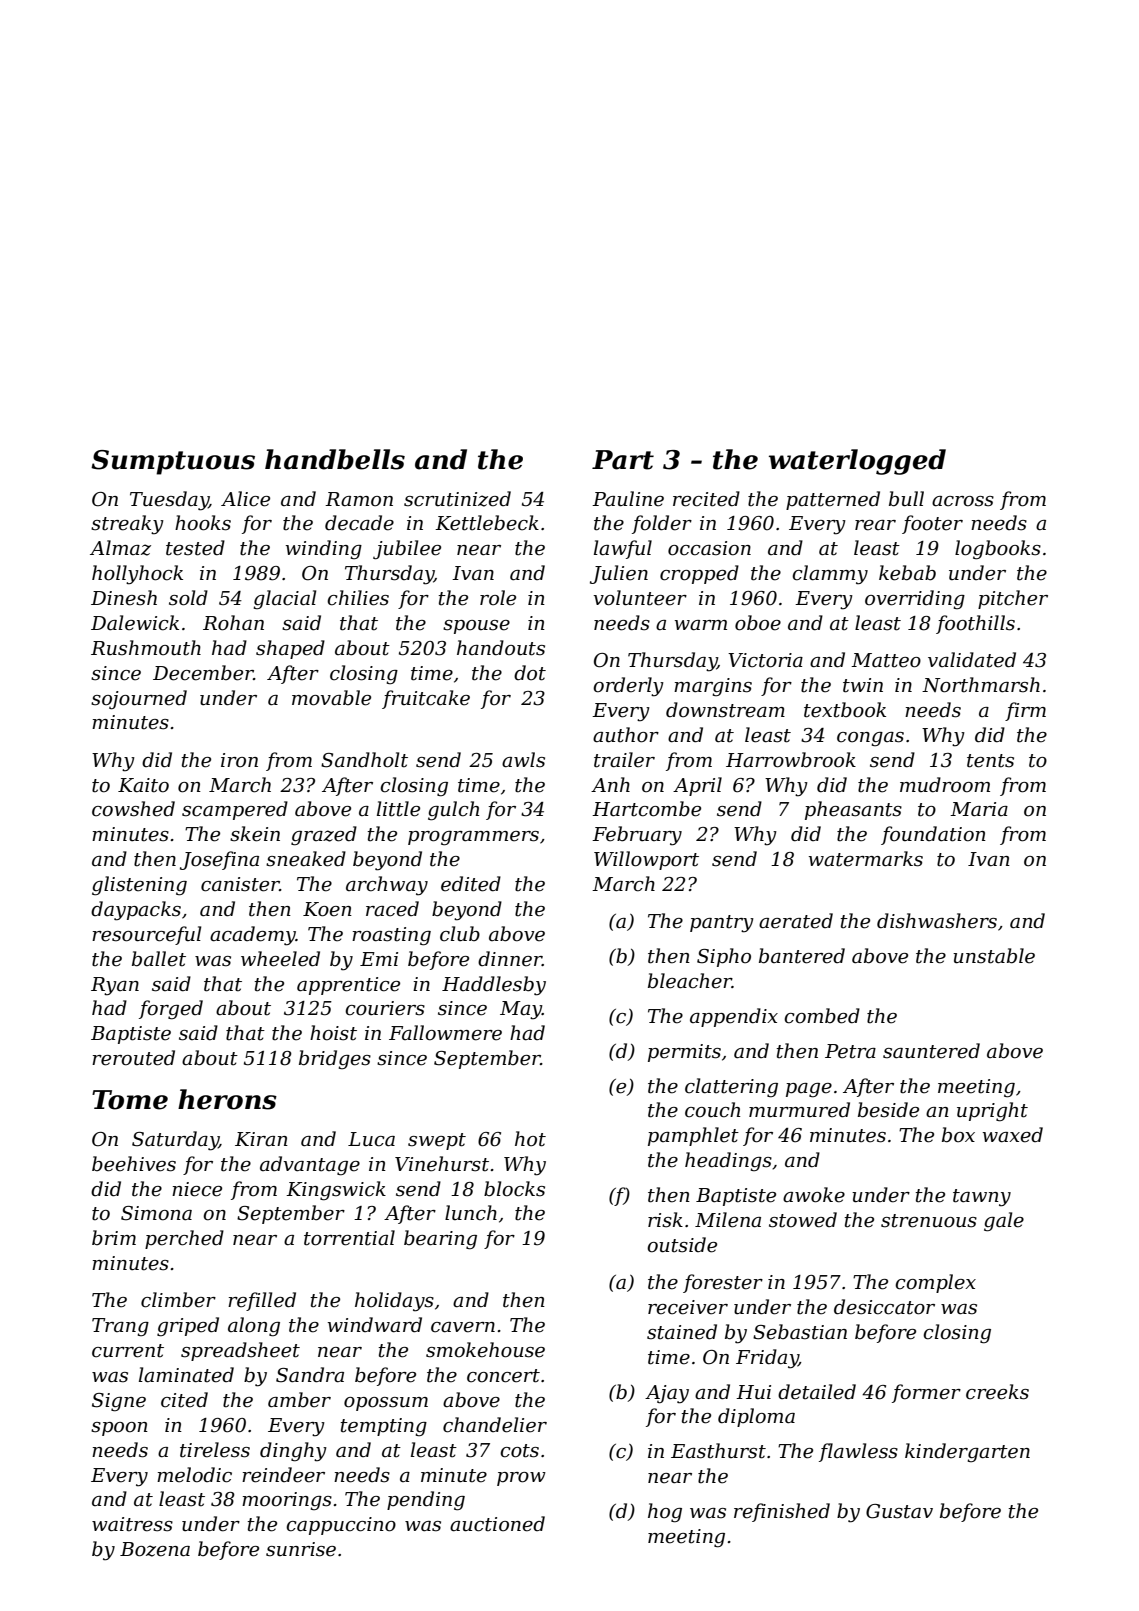 The image size is (1139, 1611). I want to click on auctioned, so click(497, 1524).
